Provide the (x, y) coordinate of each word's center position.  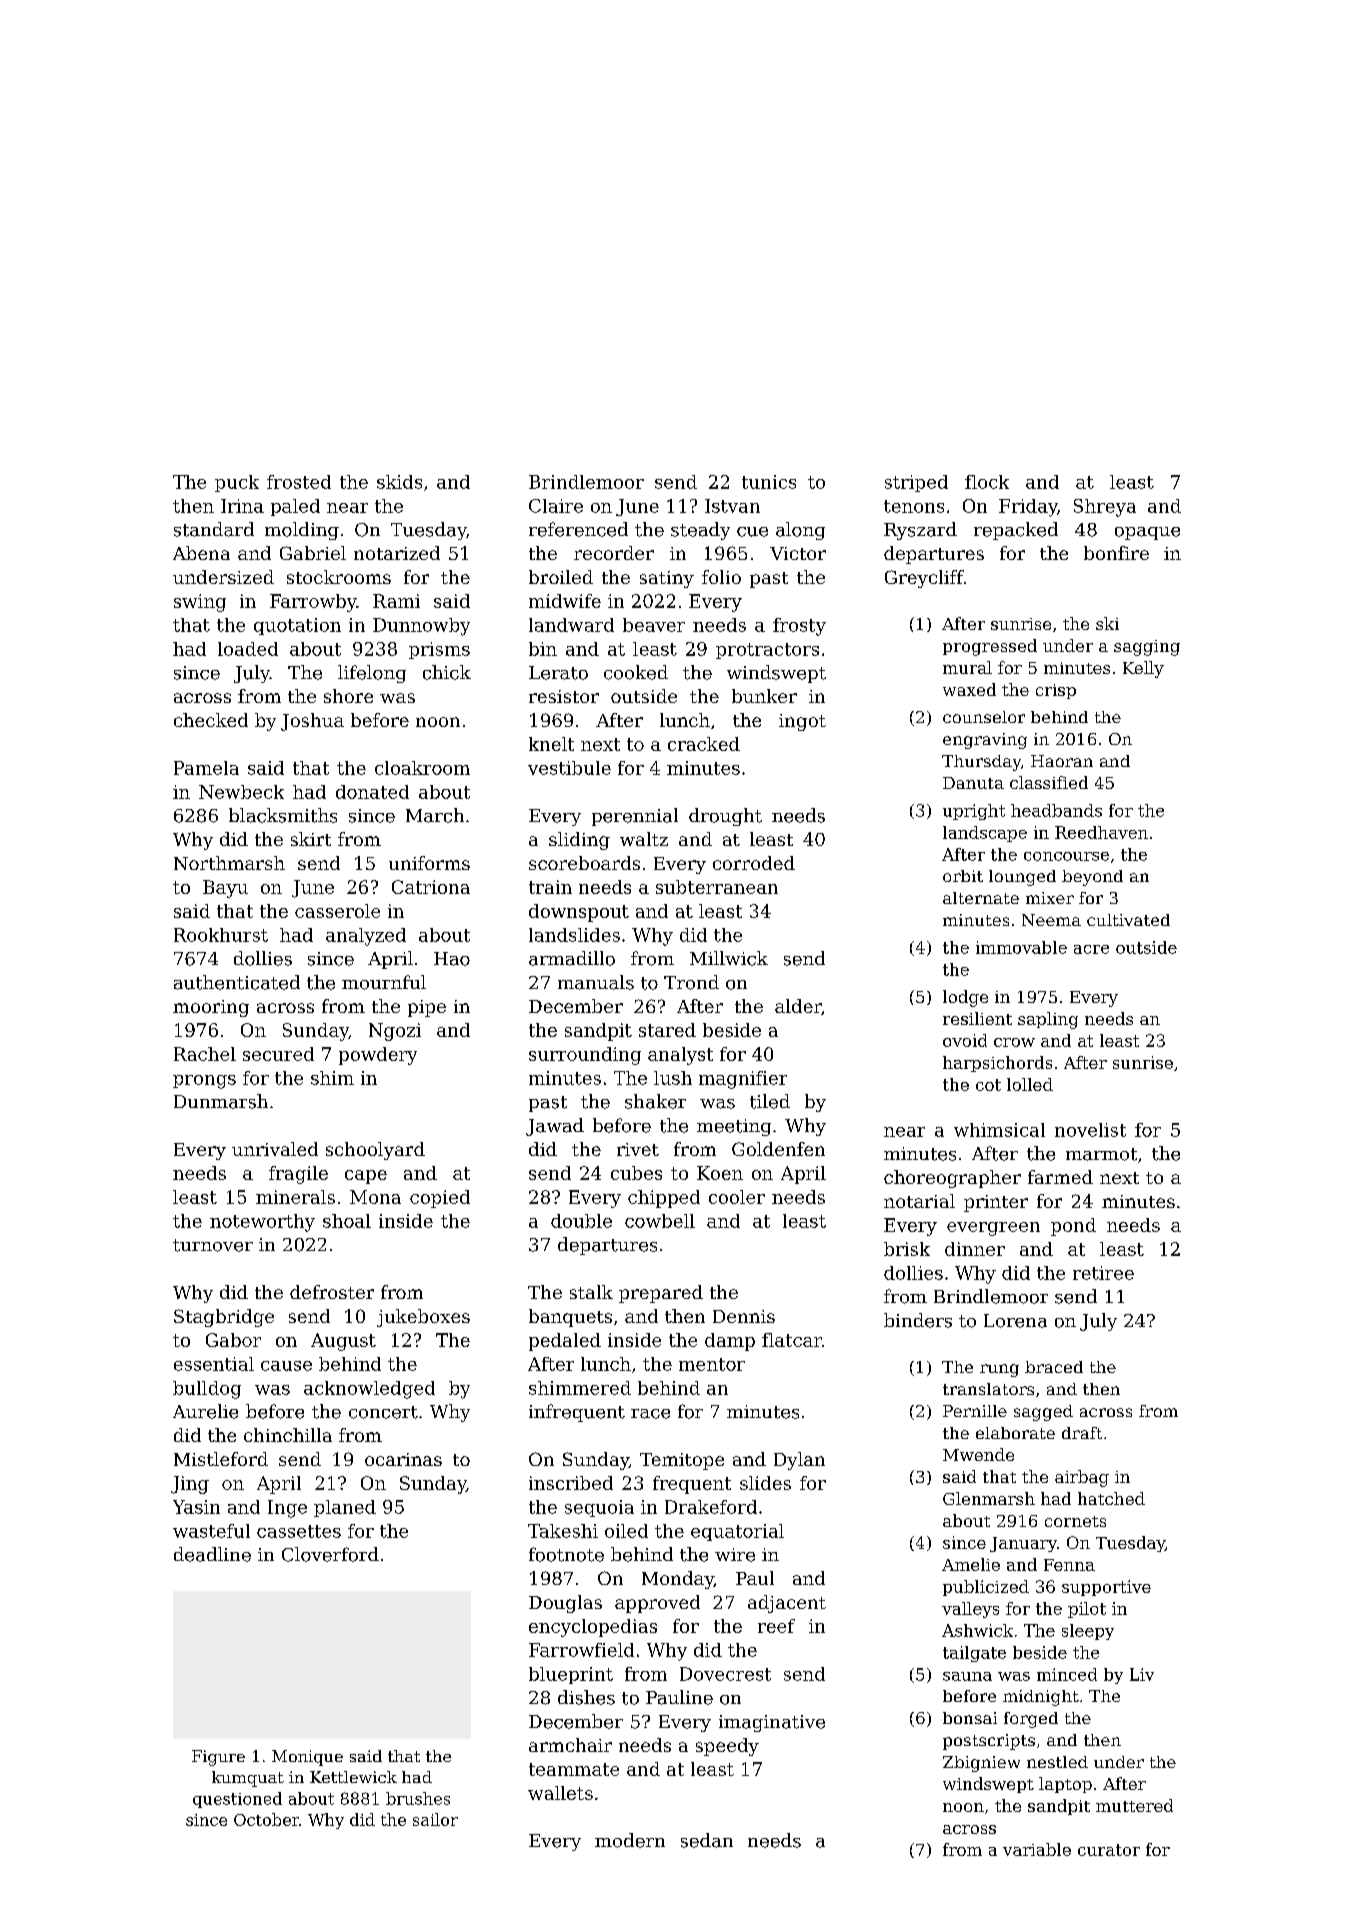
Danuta (973, 783)
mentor (712, 1364)
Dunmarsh (221, 1101)
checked (211, 720)
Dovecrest (725, 1674)
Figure (218, 1758)
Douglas (565, 1604)
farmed (1060, 1177)
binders (918, 1320)
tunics (769, 482)
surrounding (585, 1056)
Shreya (1105, 508)
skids (399, 482)
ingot (802, 722)
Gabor (233, 1340)
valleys (970, 1610)
